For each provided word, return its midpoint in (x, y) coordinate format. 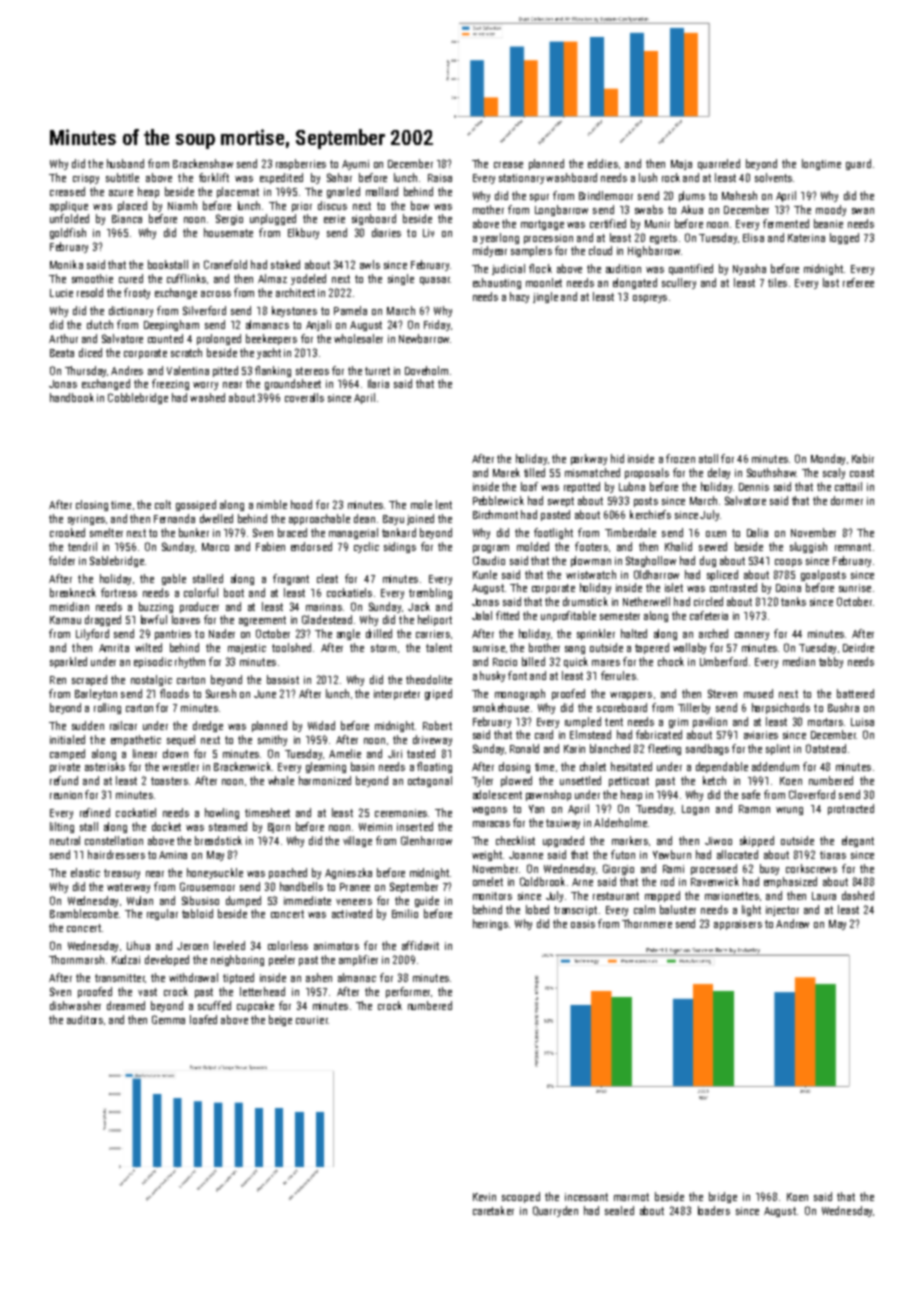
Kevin (484, 1197)
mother (488, 209)
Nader (222, 633)
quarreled (719, 164)
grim (678, 723)
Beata (62, 353)
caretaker (493, 1210)
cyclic (366, 547)
